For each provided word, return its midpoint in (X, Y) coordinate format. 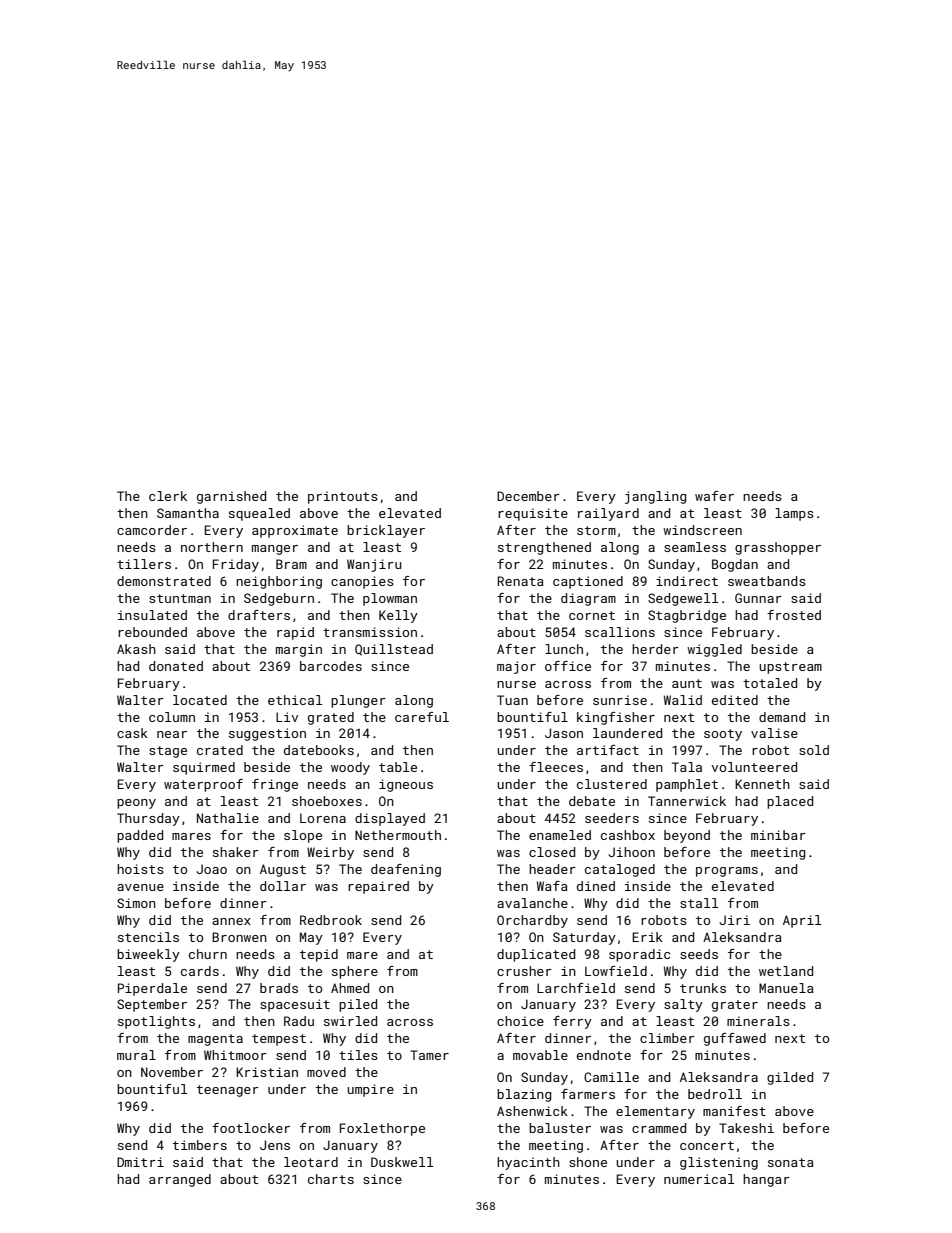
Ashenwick (532, 1111)
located (200, 700)
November (172, 1072)
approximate (295, 531)
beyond (687, 836)
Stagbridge (687, 616)
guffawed (735, 1039)
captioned (588, 582)
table (398, 767)
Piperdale (152, 989)
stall (699, 903)
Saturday (584, 938)
